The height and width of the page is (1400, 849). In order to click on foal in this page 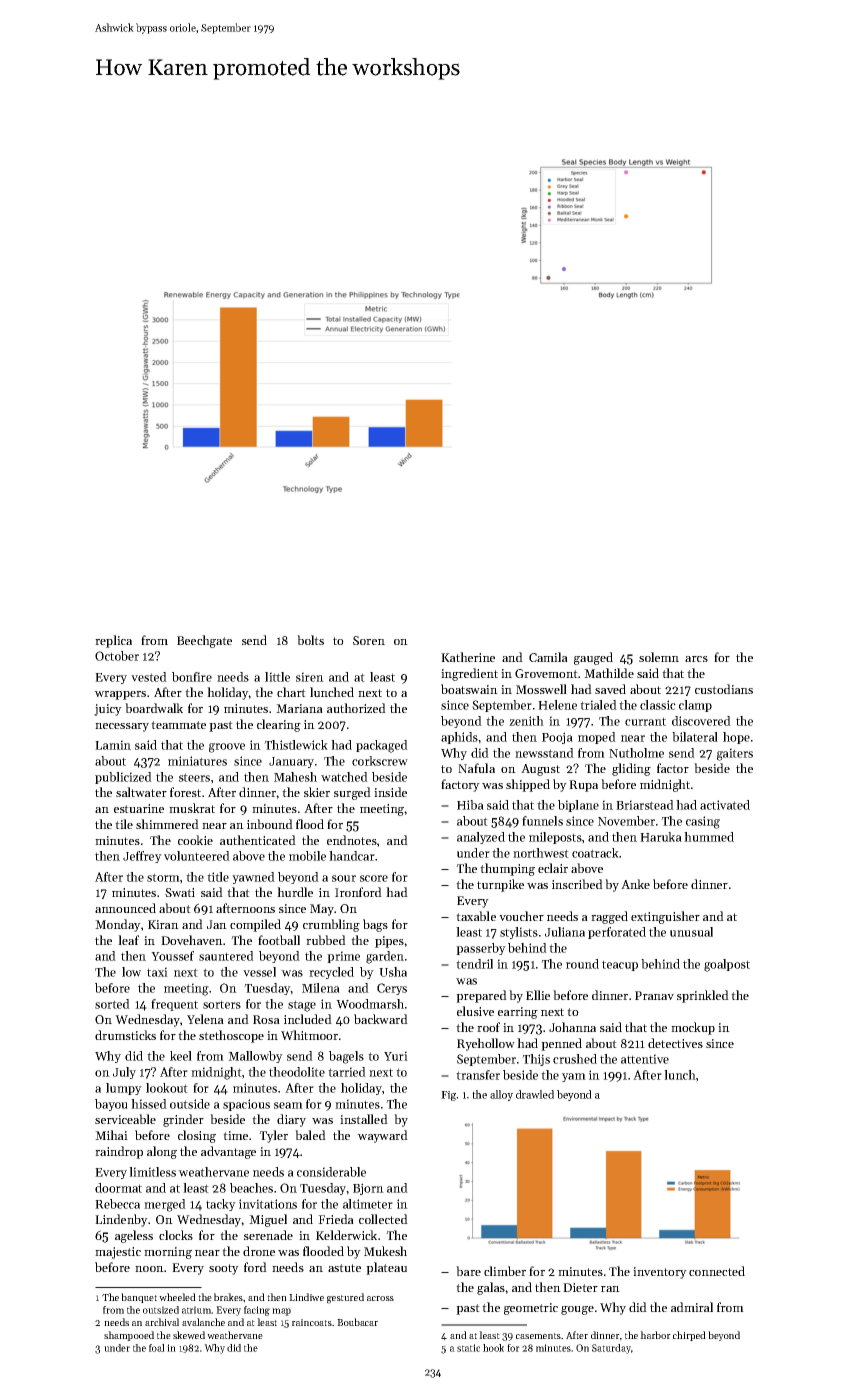, I will do `click(157, 1348)`.
